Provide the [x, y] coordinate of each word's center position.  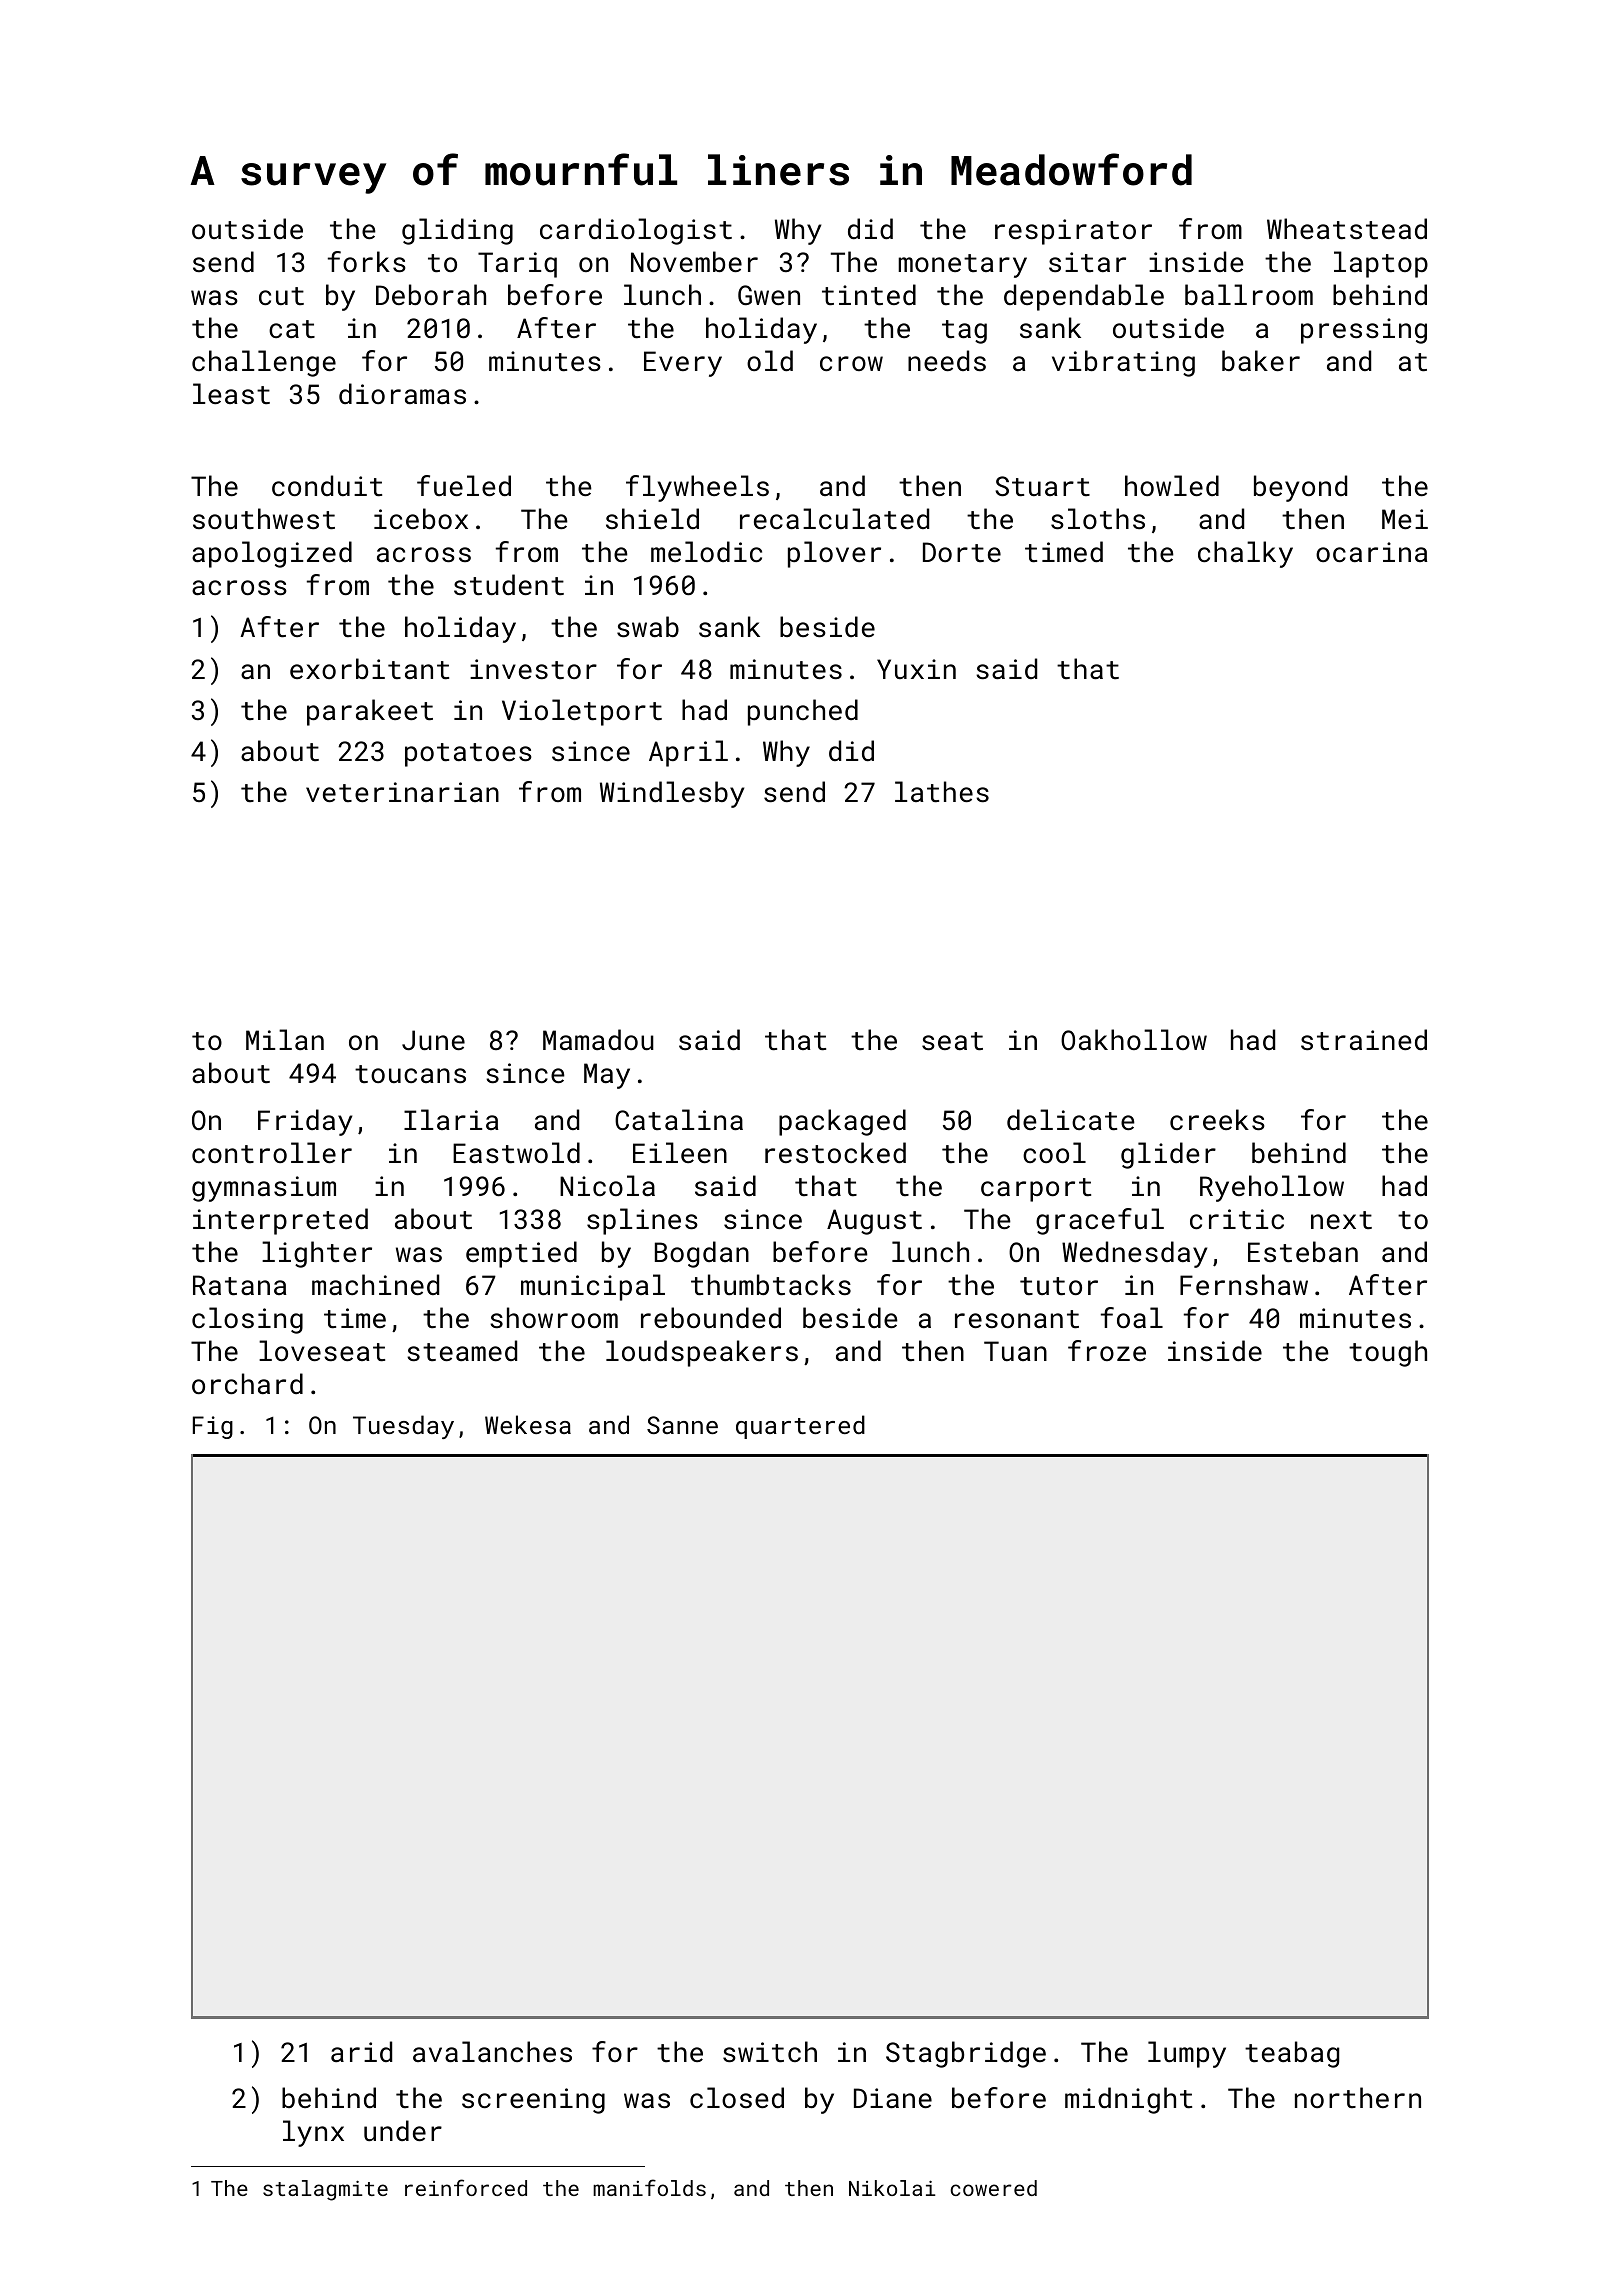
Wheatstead [1347, 229]
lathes [942, 792]
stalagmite [325, 2190]
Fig [213, 1427]
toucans [410, 1074]
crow [851, 363]
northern [1358, 2097]
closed [737, 2097]
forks [367, 262]
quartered [800, 1427]
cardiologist [636, 231]
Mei [1405, 519]
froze [1107, 1350]
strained [1364, 1040]
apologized [272, 554]
